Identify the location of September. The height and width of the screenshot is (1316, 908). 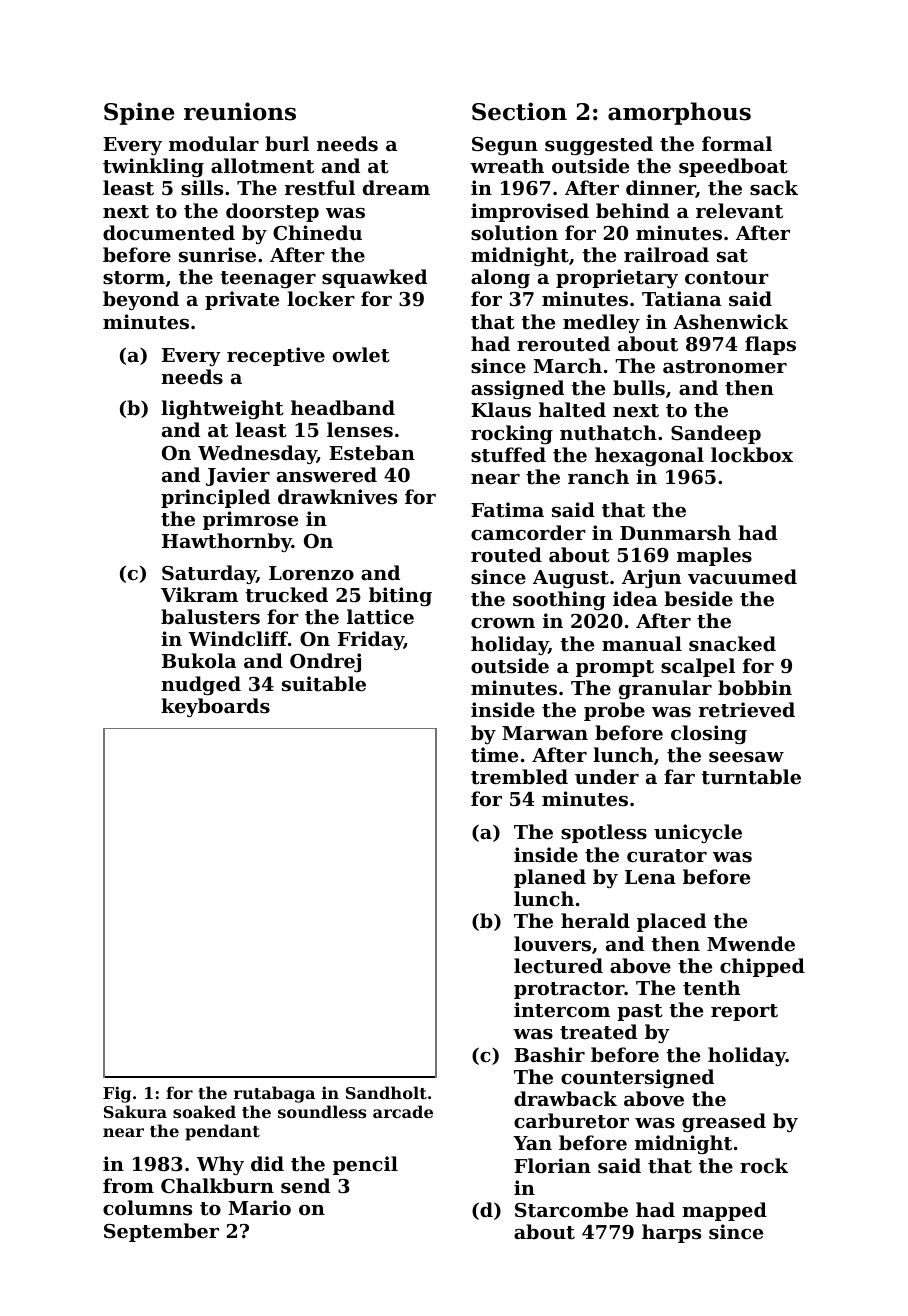
(161, 1232).
